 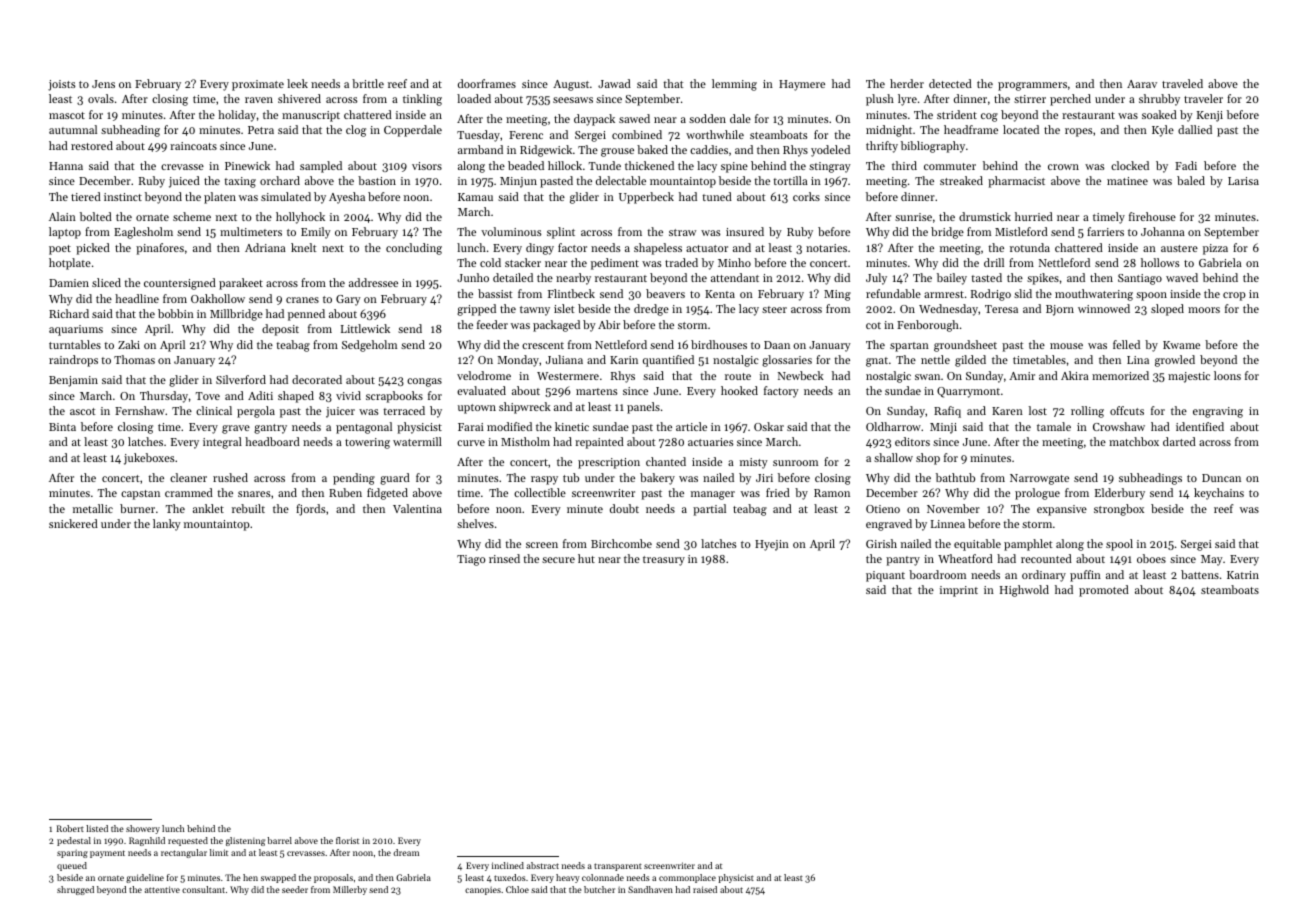 I want to click on Binta, so click(x=62, y=427).
